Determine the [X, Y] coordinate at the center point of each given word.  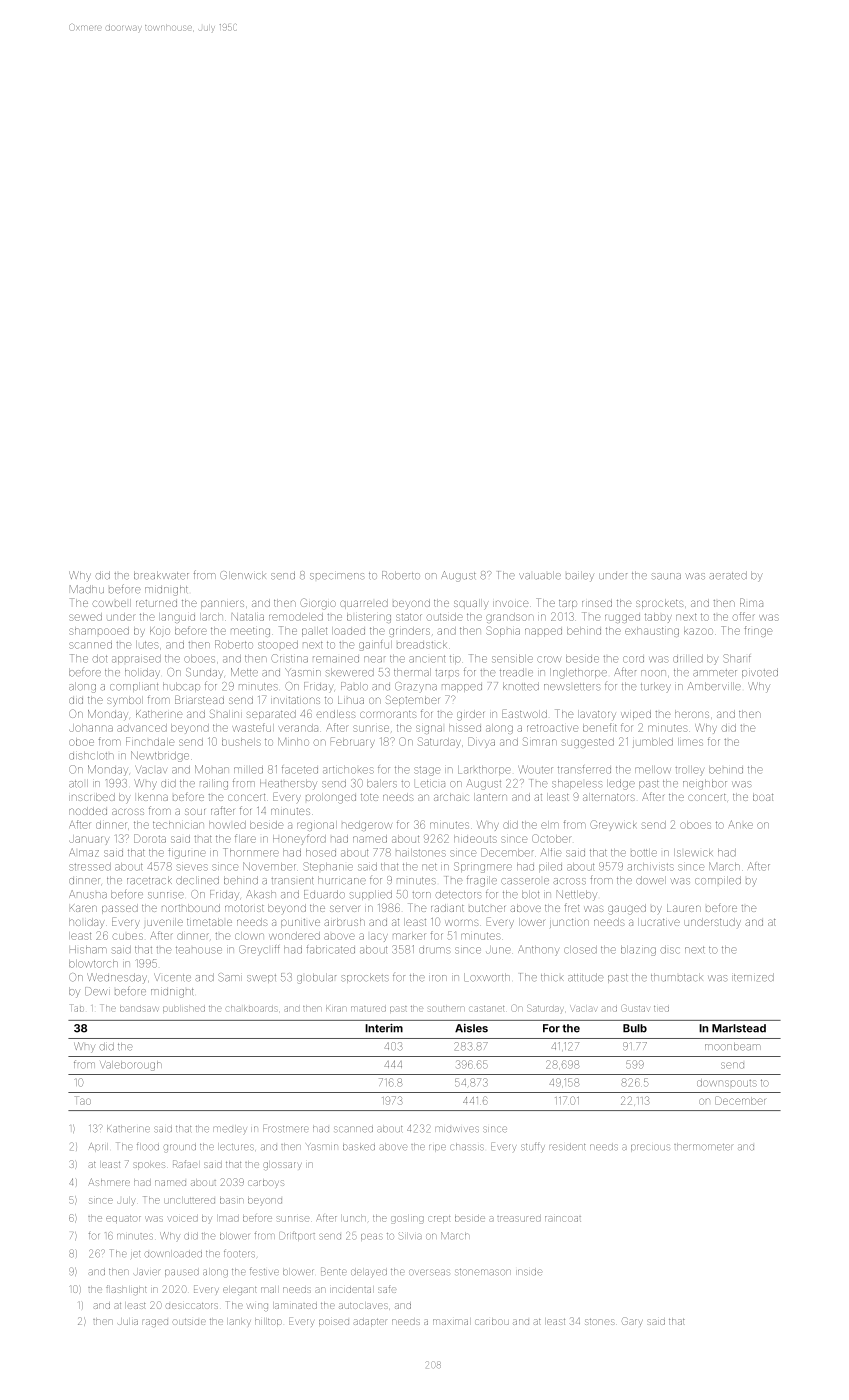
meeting [250, 632]
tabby [658, 618]
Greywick [613, 825]
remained [336, 659]
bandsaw [139, 1009]
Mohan [212, 769]
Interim [384, 1028]
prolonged [331, 798]
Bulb [635, 1028]
